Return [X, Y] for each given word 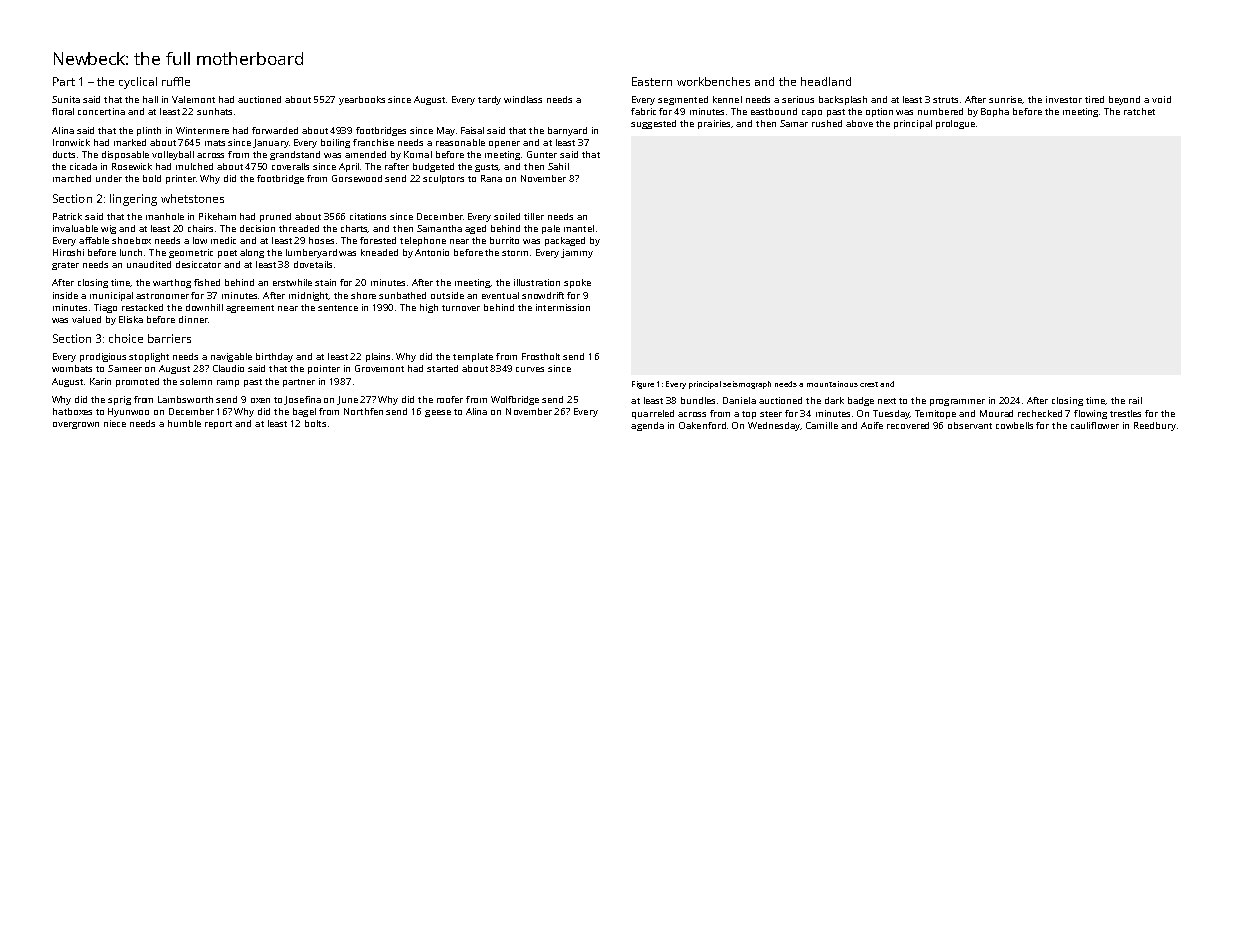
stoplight [149, 357]
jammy [577, 253]
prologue [955, 124]
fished [207, 282]
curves [530, 369]
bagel [304, 412]
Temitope [935, 414]
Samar [794, 123]
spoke [577, 283]
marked [130, 142]
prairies [715, 124]
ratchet [1139, 111]
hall [150, 99]
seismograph [747, 385]
